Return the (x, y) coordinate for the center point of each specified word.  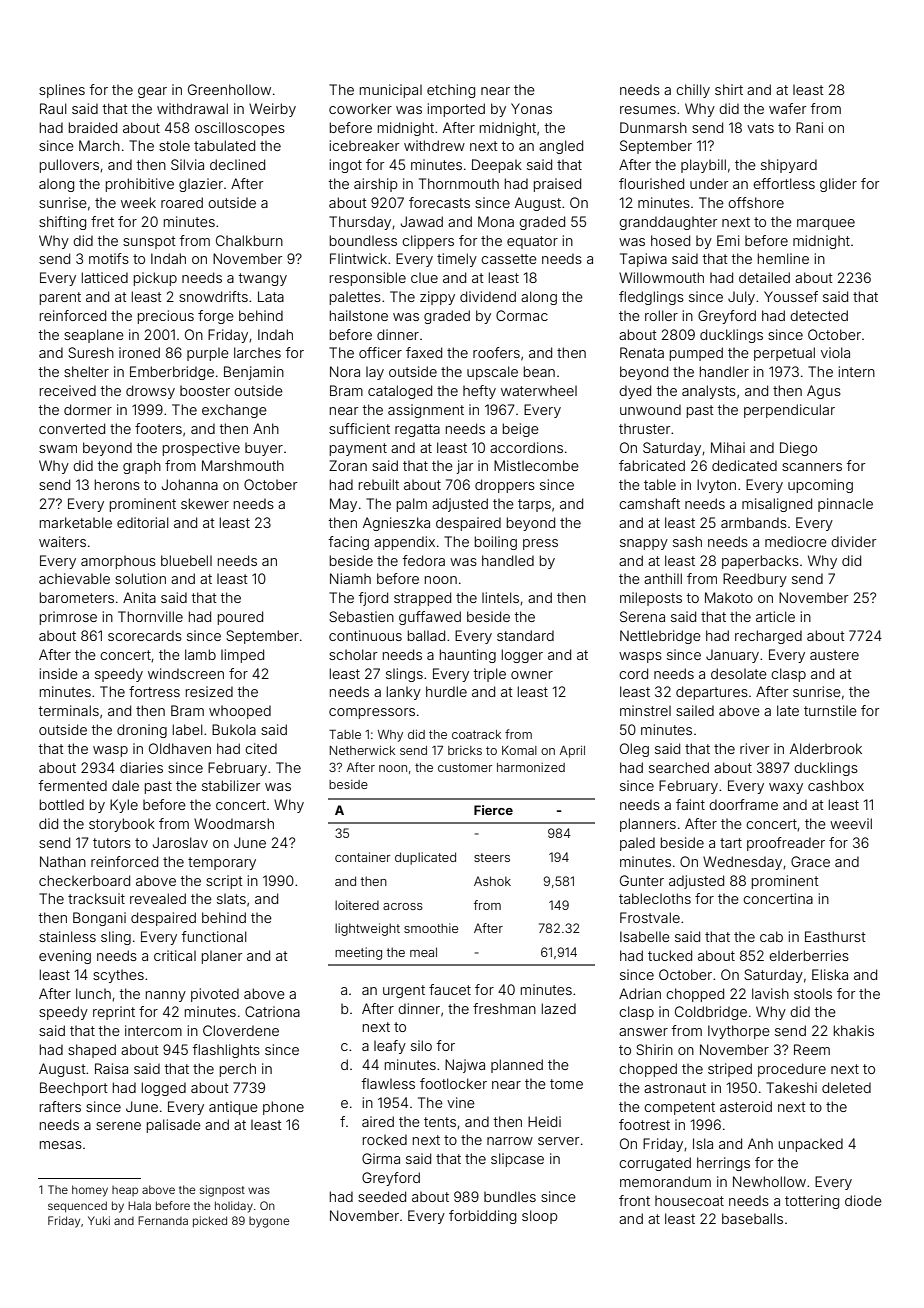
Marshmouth (243, 465)
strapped (422, 599)
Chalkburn (249, 240)
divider (853, 541)
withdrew (434, 145)
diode (863, 1200)
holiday (234, 1207)
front (634, 1200)
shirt (729, 89)
